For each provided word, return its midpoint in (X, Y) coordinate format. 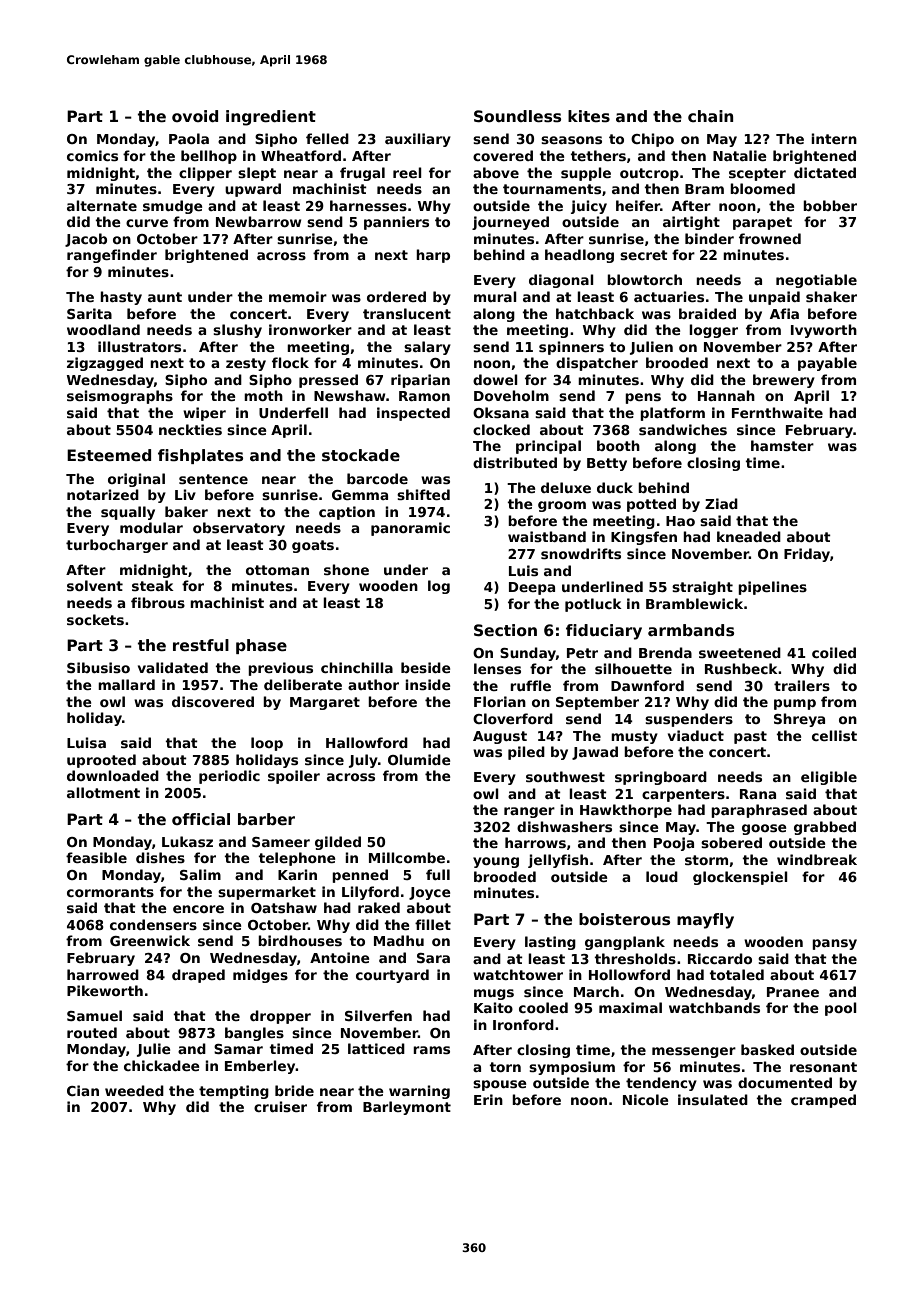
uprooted (101, 761)
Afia (784, 313)
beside (426, 667)
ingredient (271, 118)
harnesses (368, 205)
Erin (488, 1099)
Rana (758, 794)
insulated (713, 1099)
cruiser (280, 1106)
